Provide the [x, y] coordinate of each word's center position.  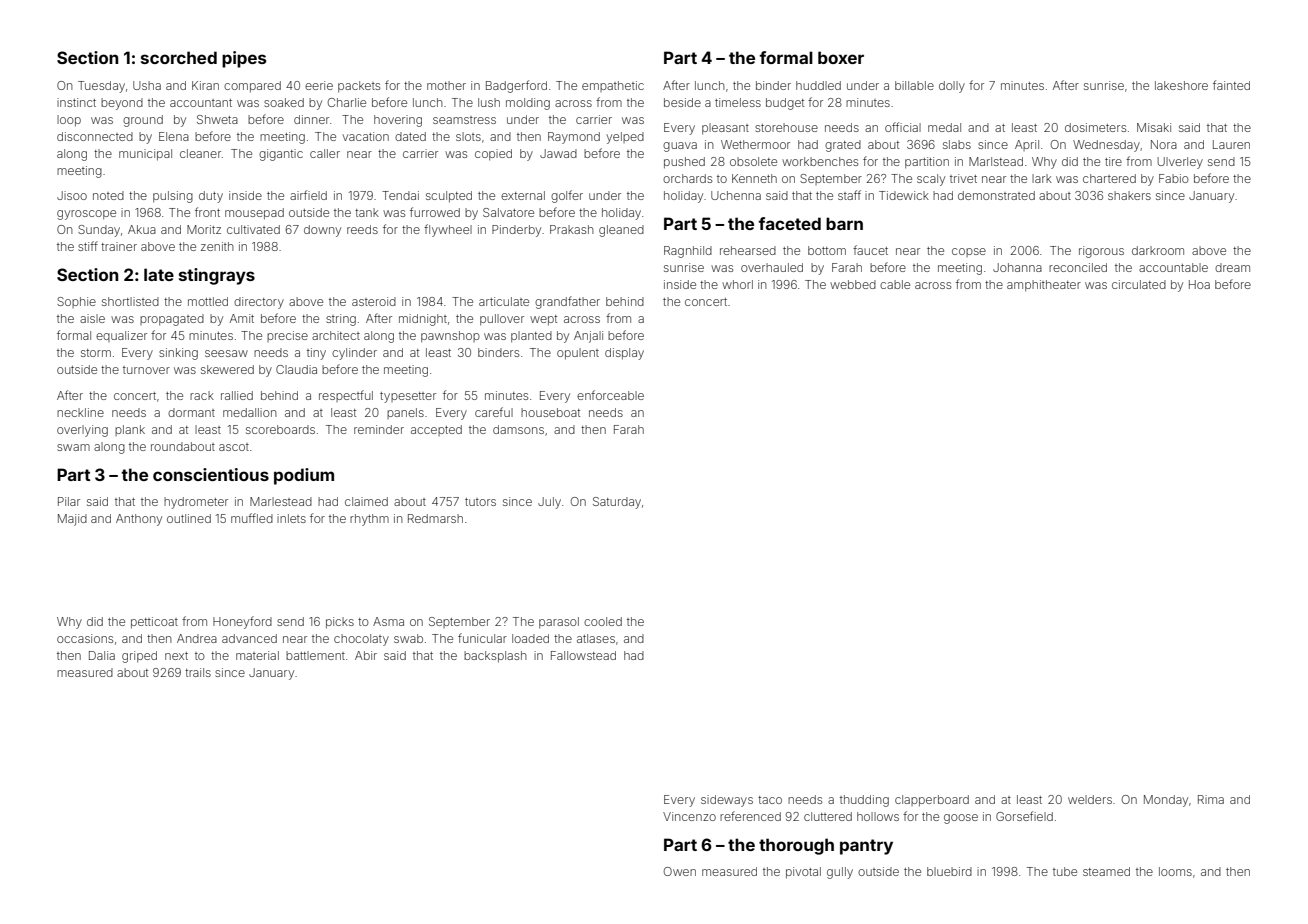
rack [202, 395]
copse [969, 252]
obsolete [753, 161]
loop [69, 121]
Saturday [617, 503]
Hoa [1199, 284]
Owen [680, 871]
